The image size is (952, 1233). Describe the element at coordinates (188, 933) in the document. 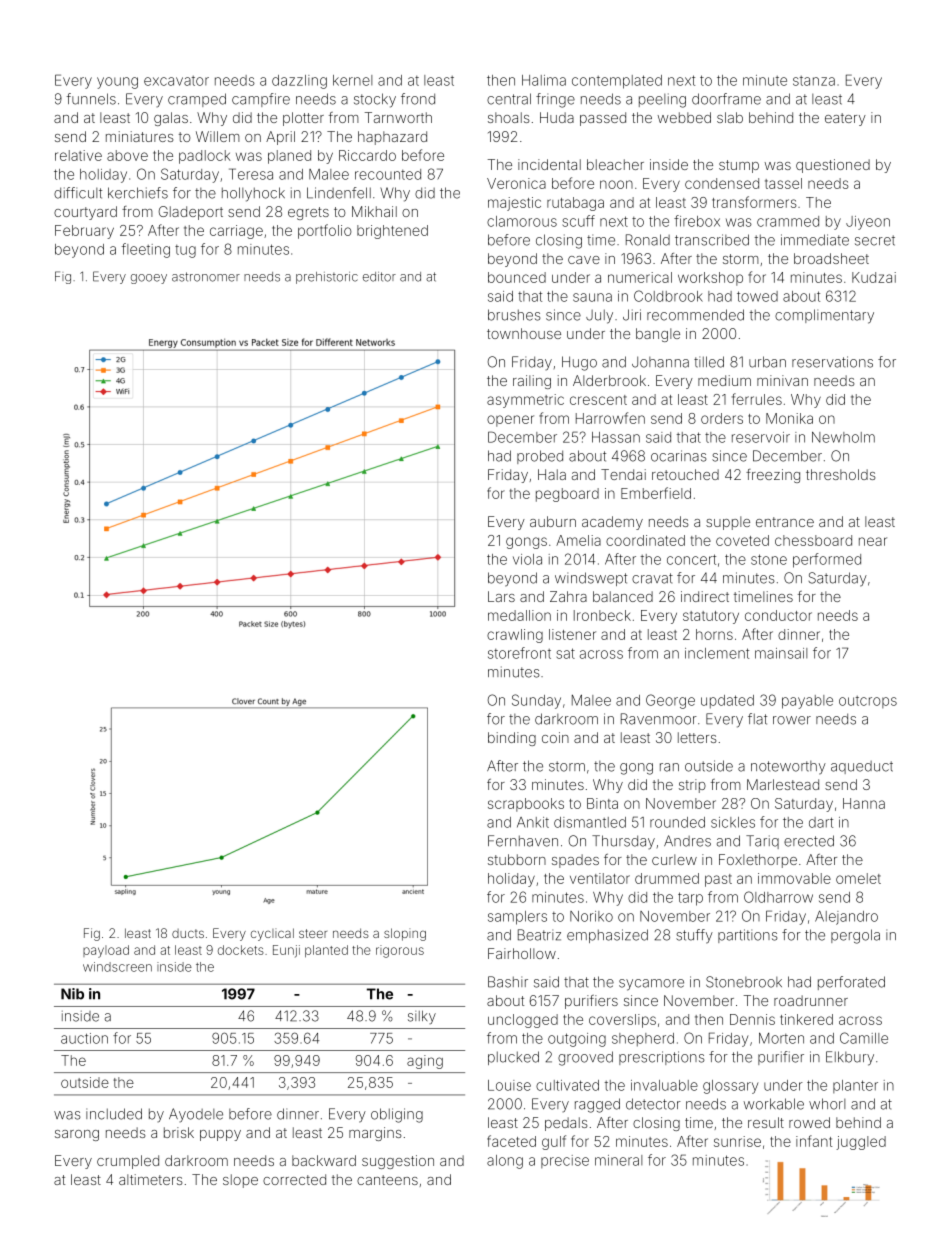

I see `ducts` at that location.
